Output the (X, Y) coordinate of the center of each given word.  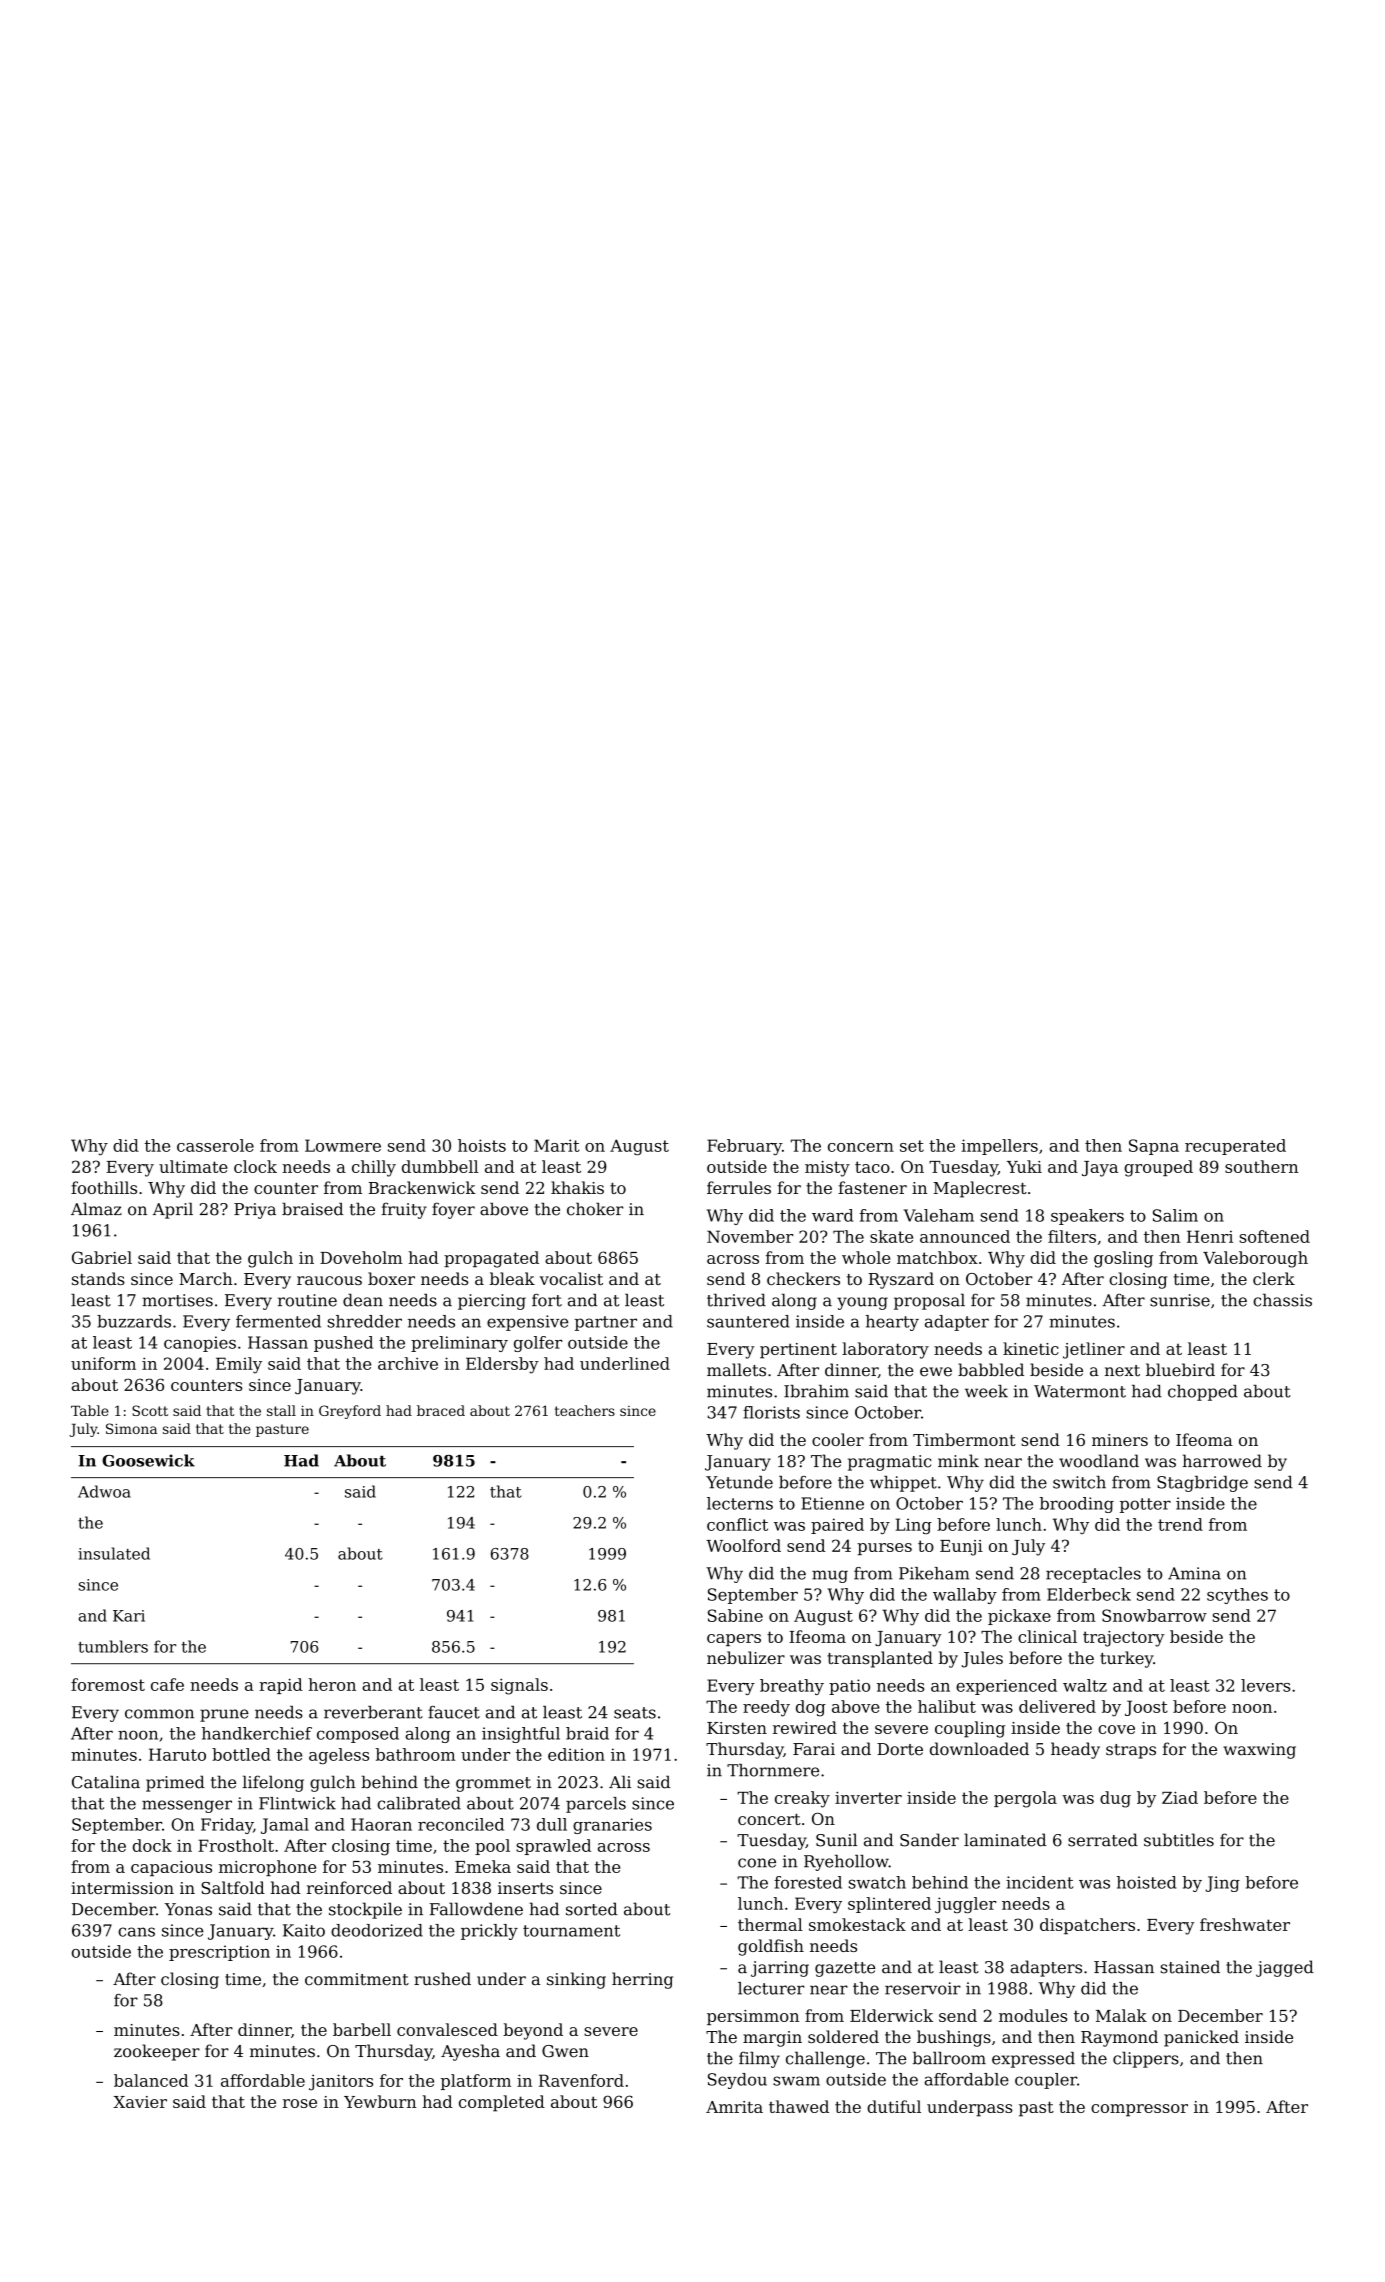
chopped (1203, 1393)
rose (300, 2103)
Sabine (735, 1615)
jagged (1285, 1968)
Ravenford (581, 2080)
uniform (103, 1363)
